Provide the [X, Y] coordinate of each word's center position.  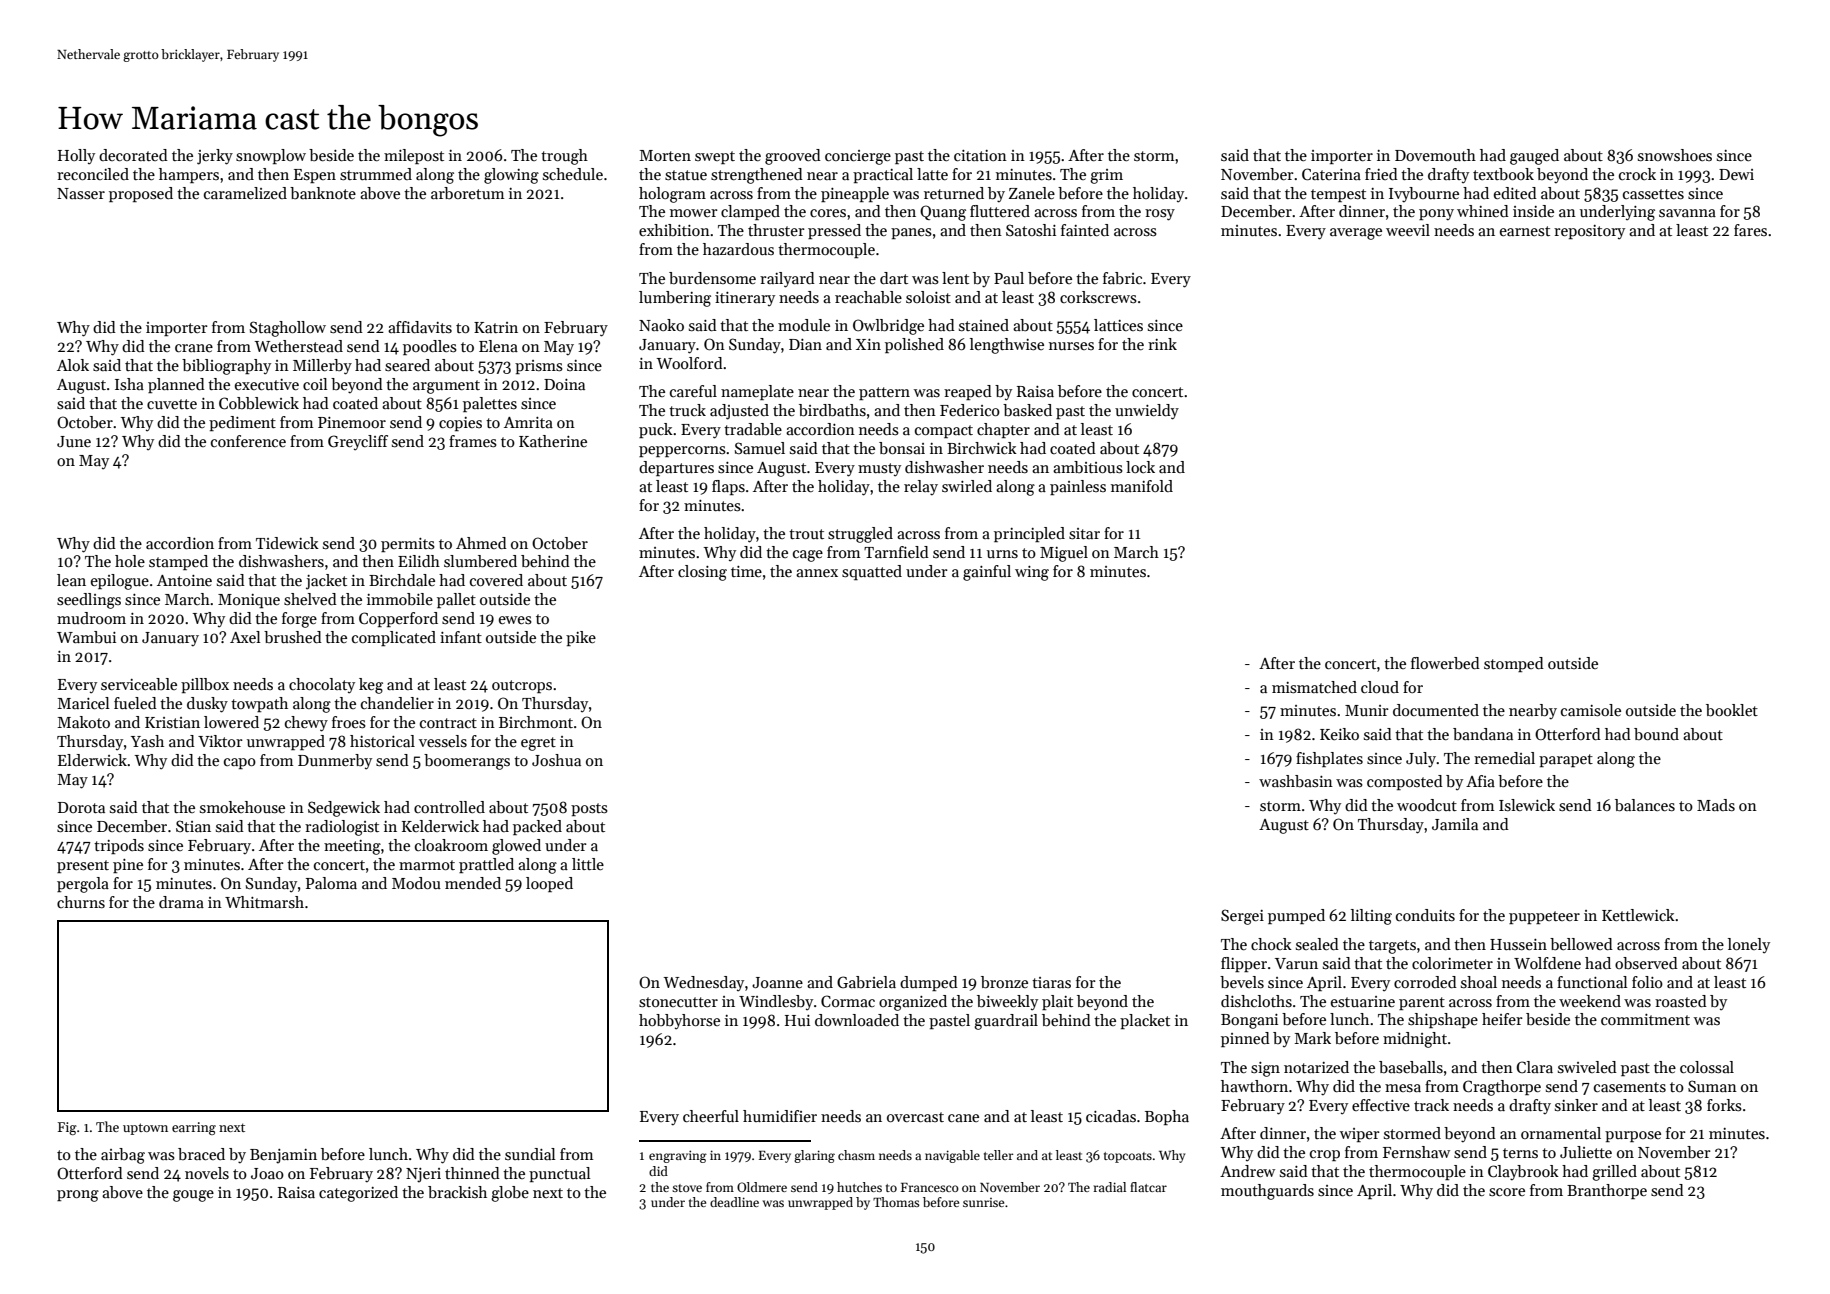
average [1356, 234]
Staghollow [288, 329]
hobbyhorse [679, 1022]
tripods [119, 846]
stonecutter [678, 1002]
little [588, 864]
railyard [787, 280]
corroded [1425, 982]
